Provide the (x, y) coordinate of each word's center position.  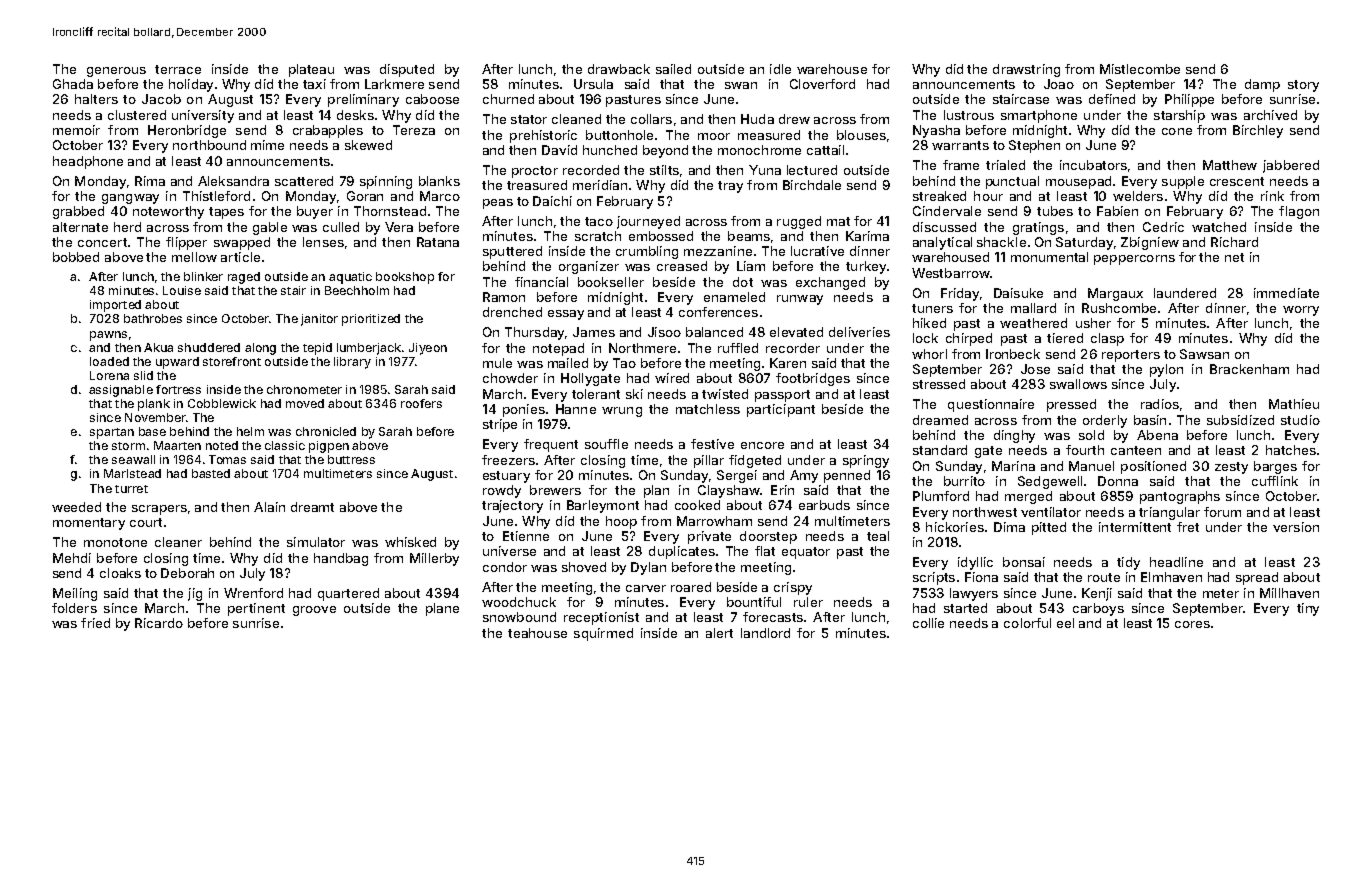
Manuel (1091, 466)
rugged (799, 222)
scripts (934, 578)
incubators (1093, 165)
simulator (316, 542)
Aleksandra (233, 181)
